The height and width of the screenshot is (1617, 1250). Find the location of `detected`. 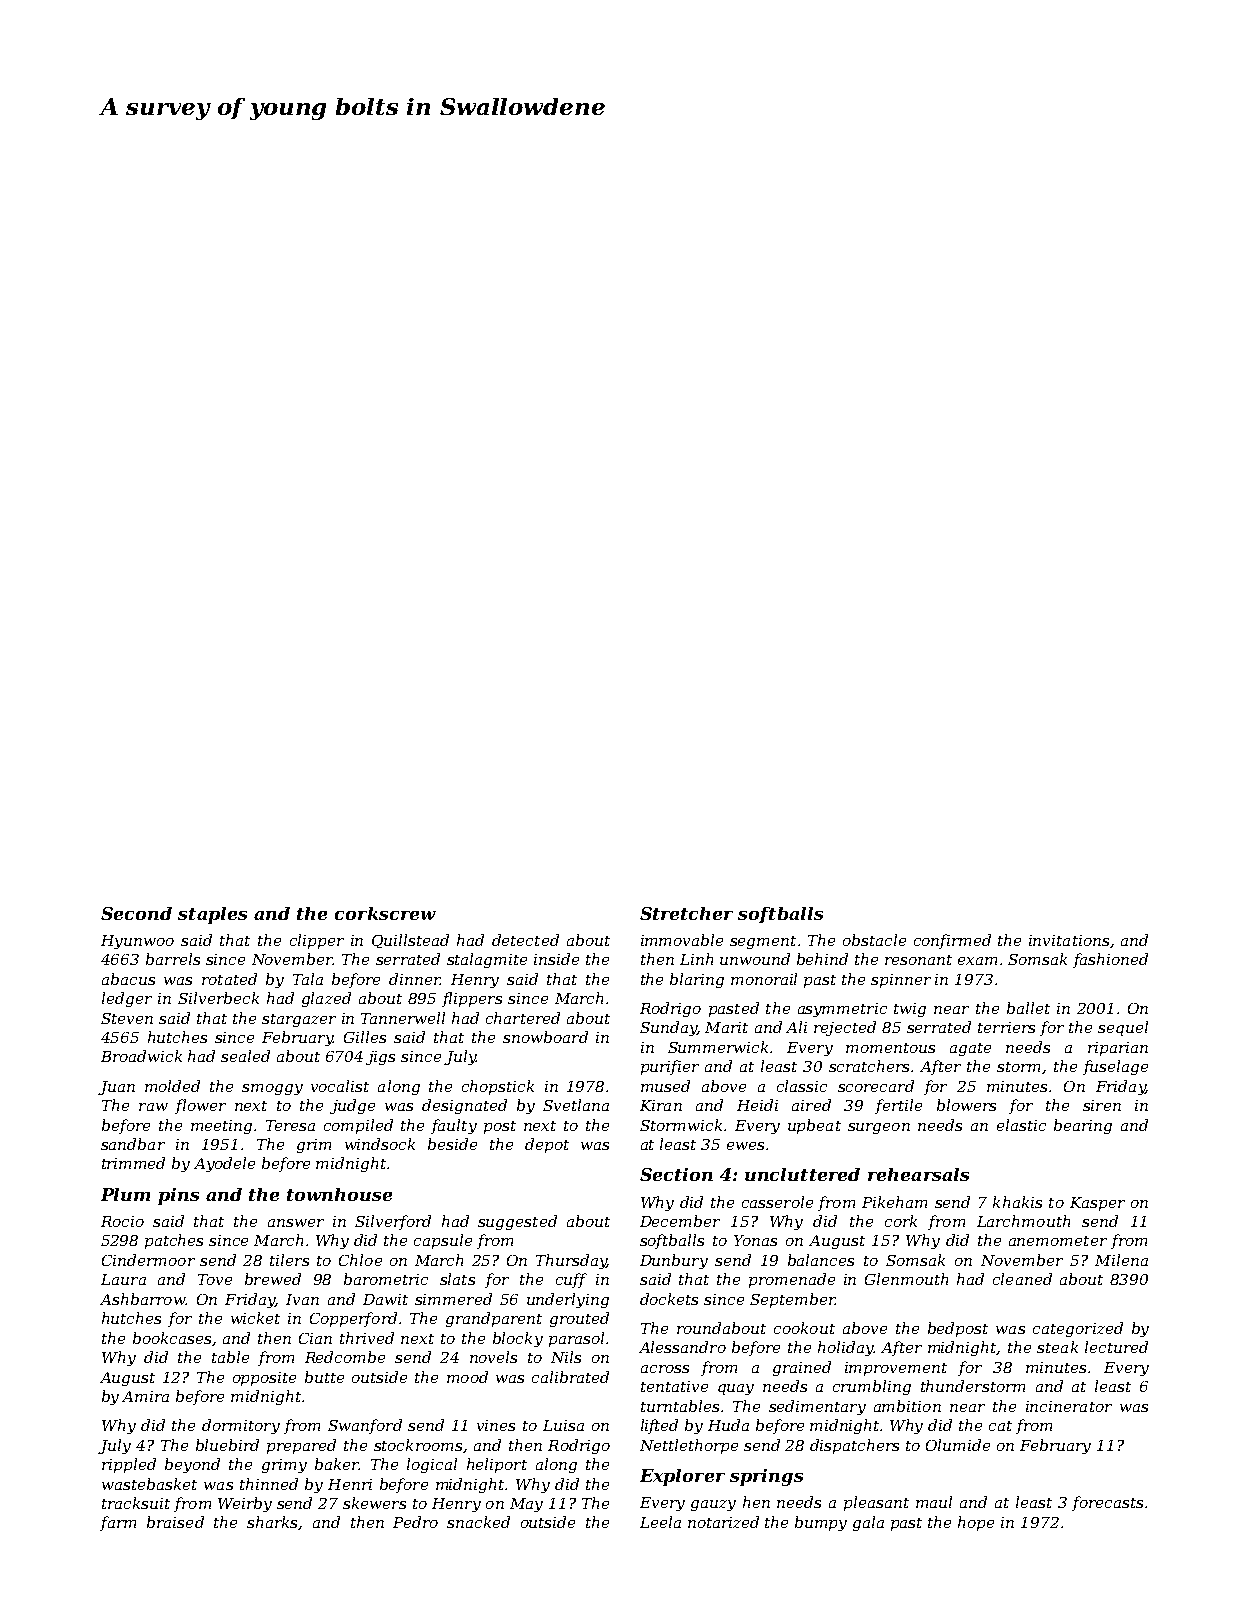

detected is located at coordinates (525, 940).
